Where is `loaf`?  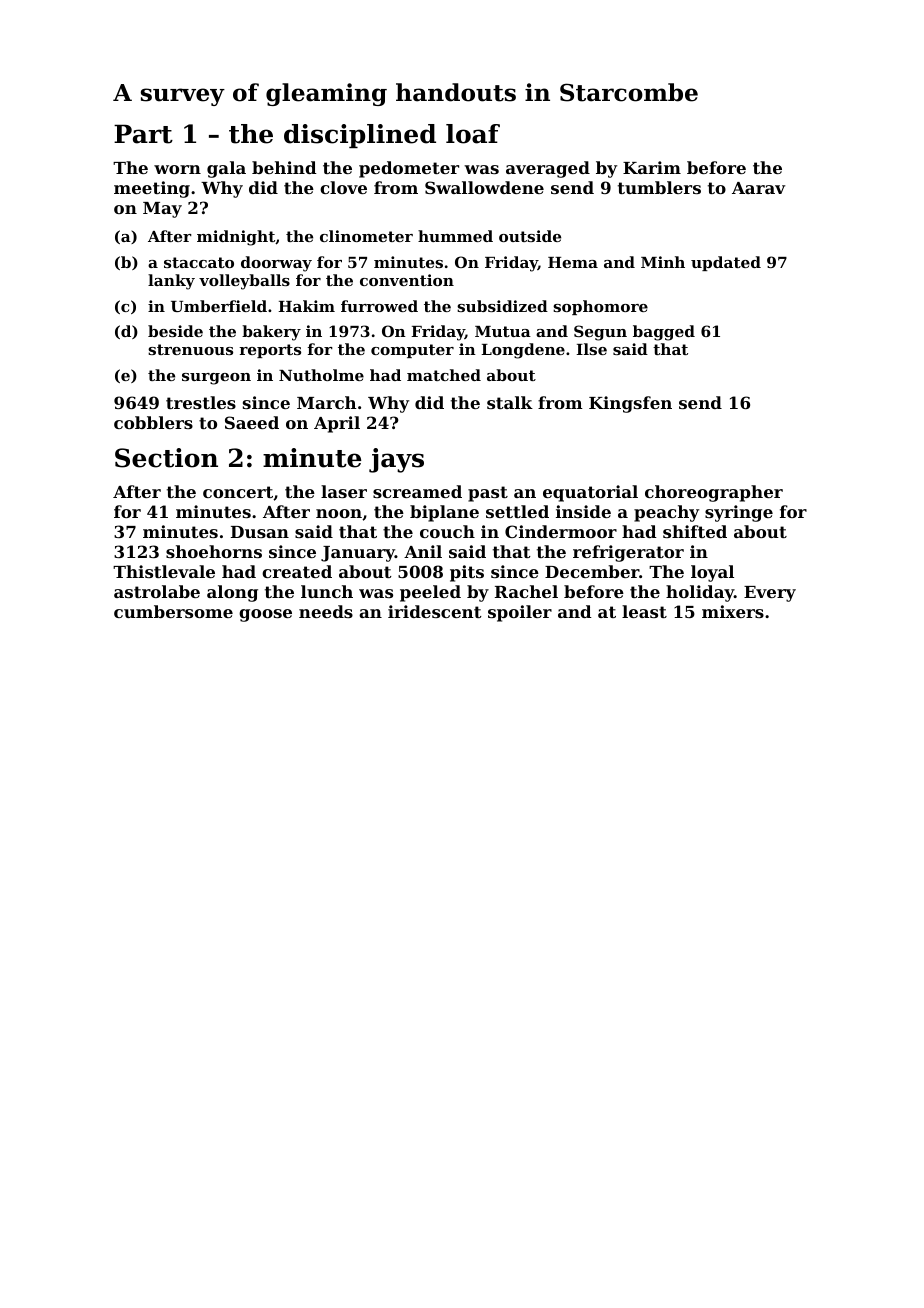
loaf is located at coordinates (473, 134).
